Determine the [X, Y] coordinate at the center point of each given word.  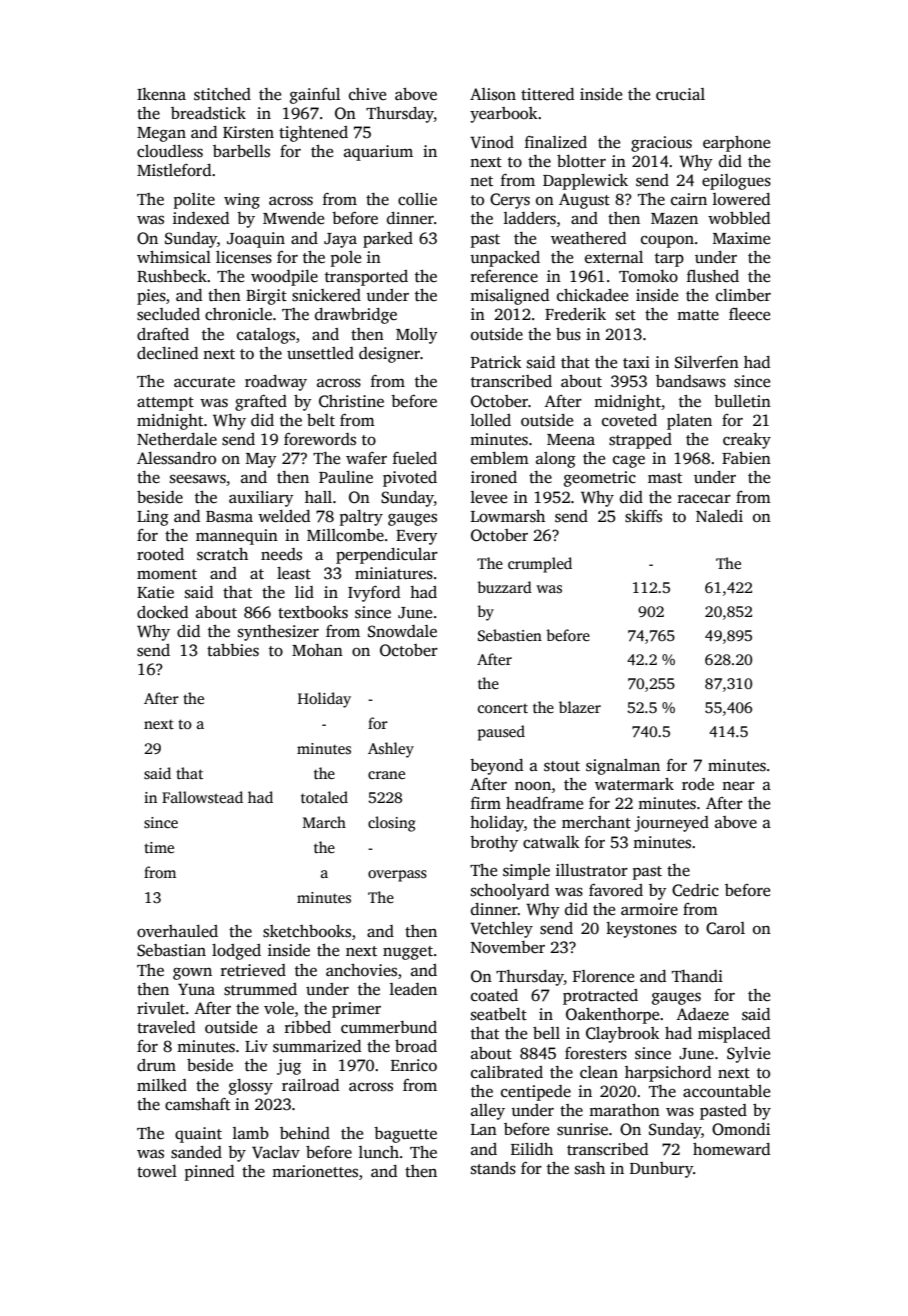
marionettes [315, 1171]
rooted [160, 554]
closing [392, 824]
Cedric [695, 890]
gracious [661, 144]
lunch [379, 1152]
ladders [530, 218]
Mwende [293, 218]
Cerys [510, 201]
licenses [244, 257]
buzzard [504, 587]
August [584, 201]
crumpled [540, 565]
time [159, 847]
